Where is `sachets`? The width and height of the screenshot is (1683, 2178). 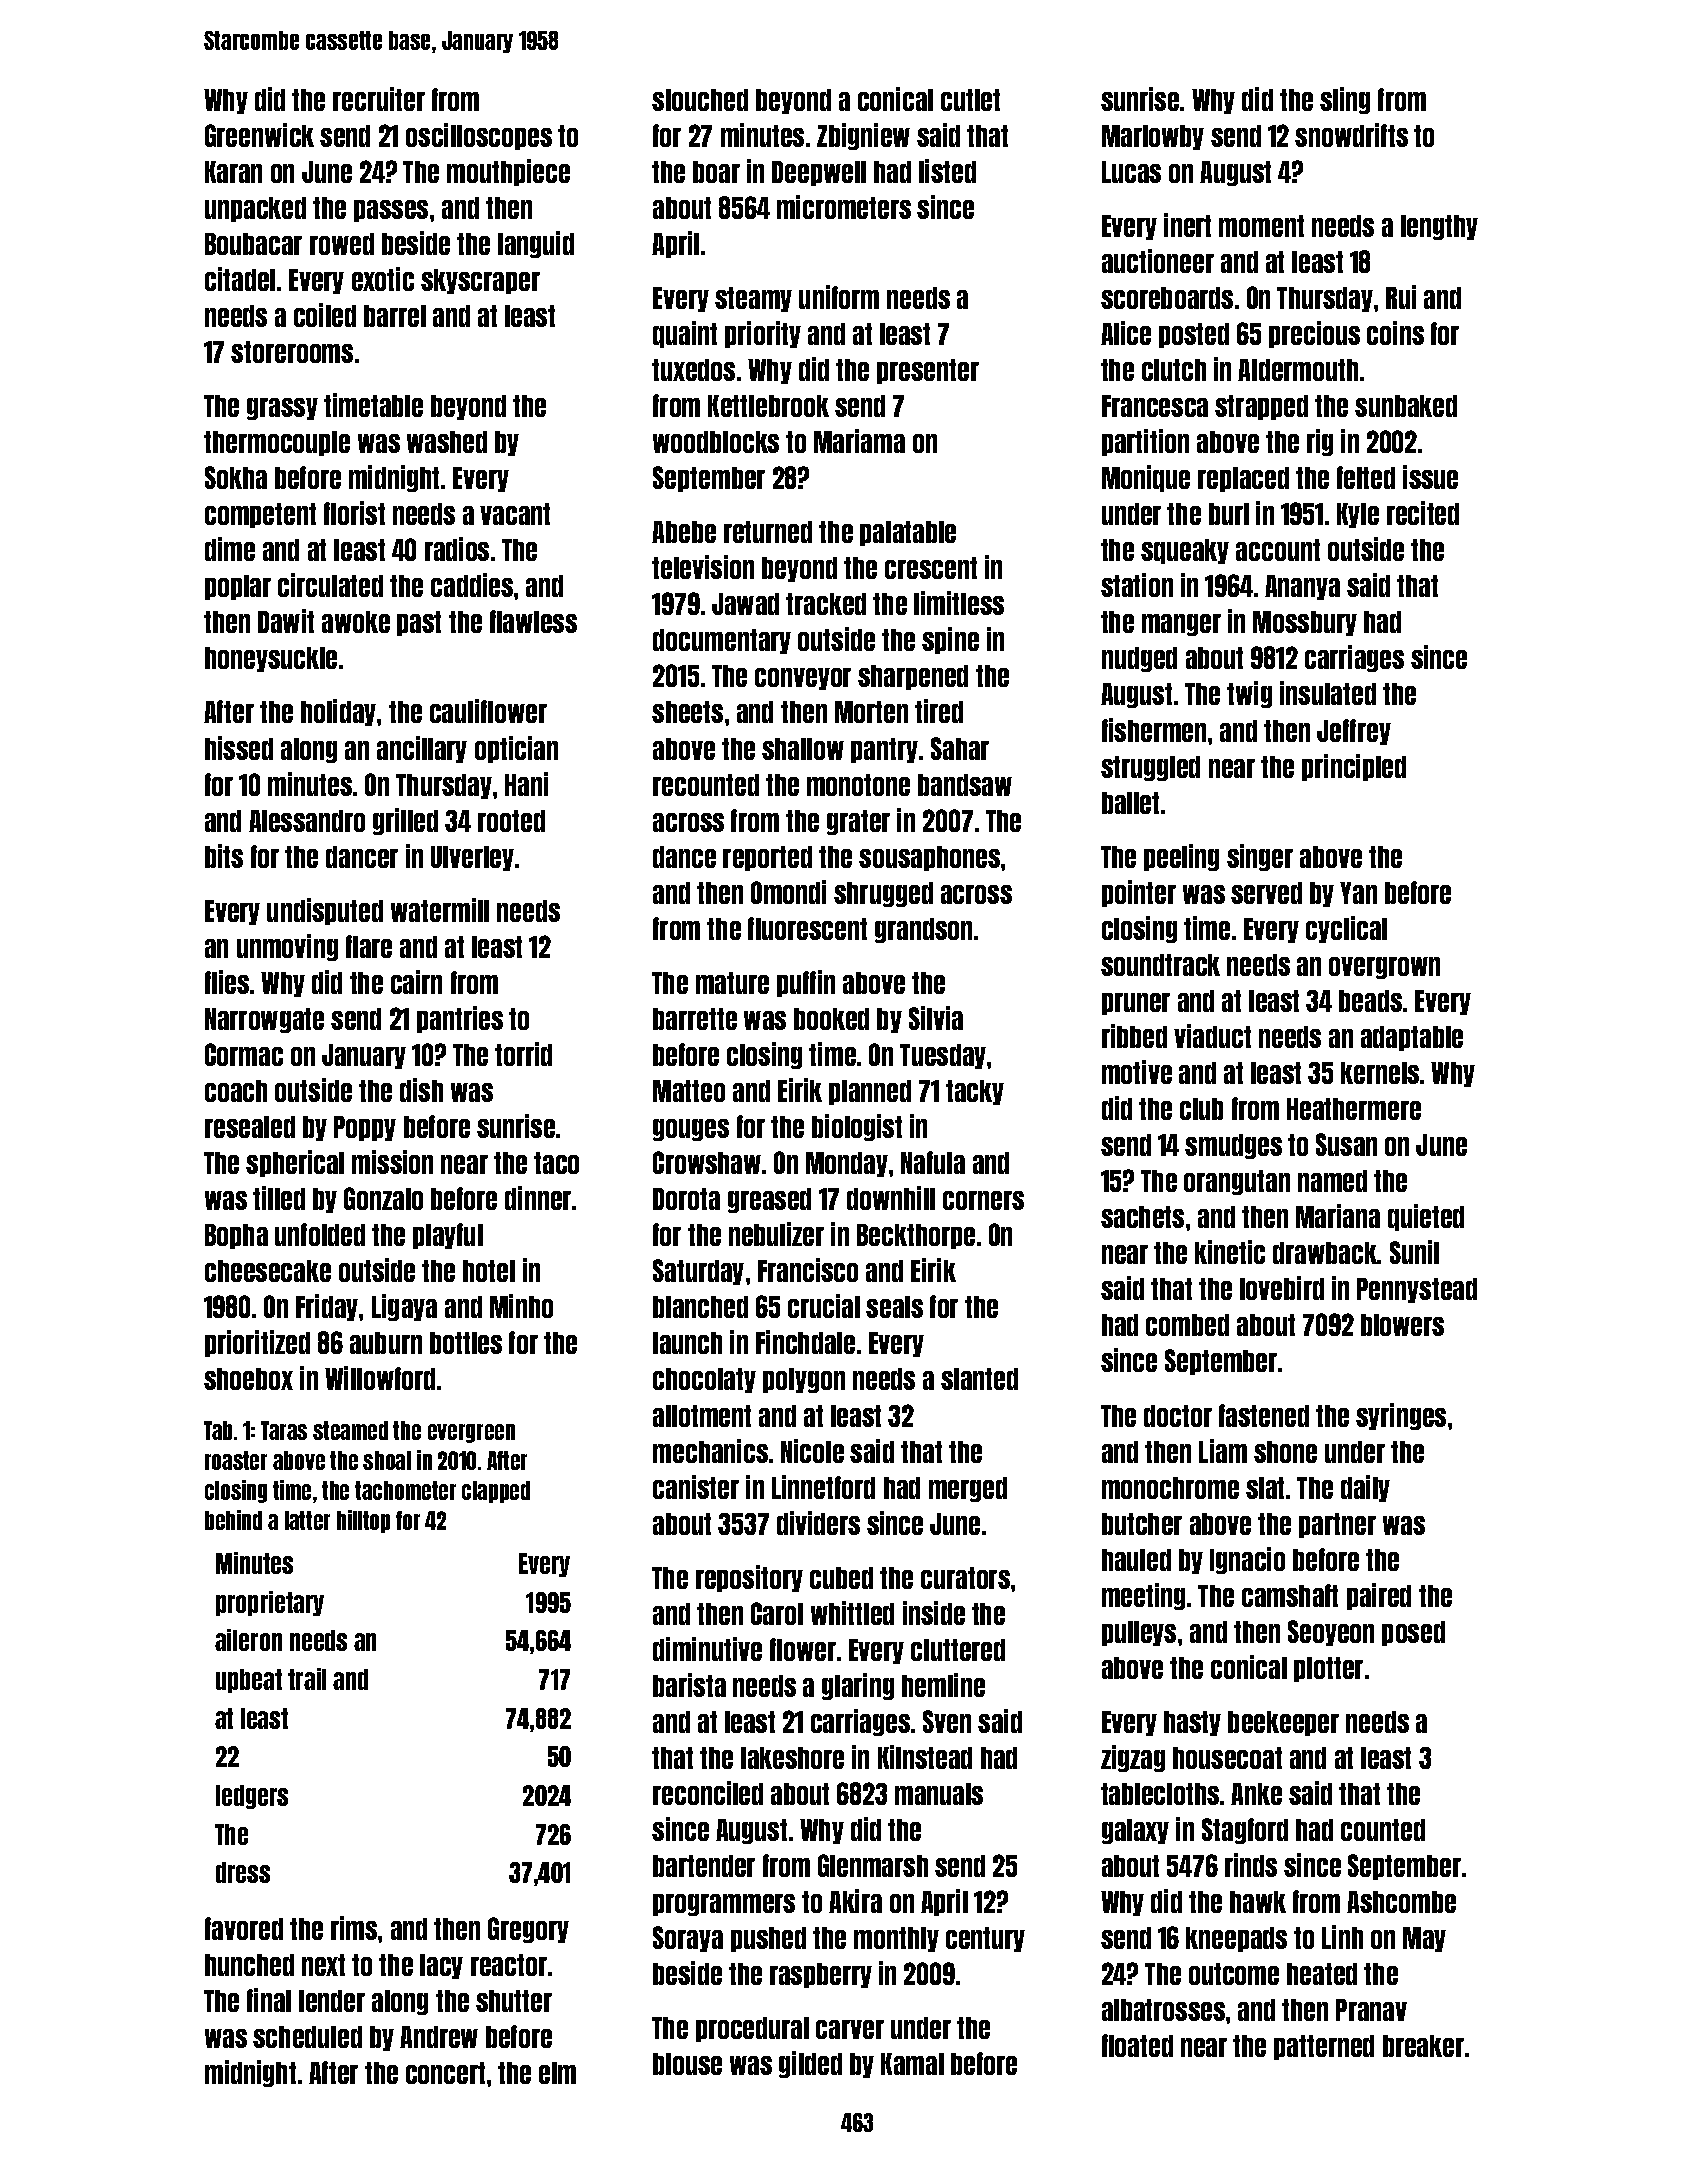
sachets is located at coordinates (1142, 1217).
